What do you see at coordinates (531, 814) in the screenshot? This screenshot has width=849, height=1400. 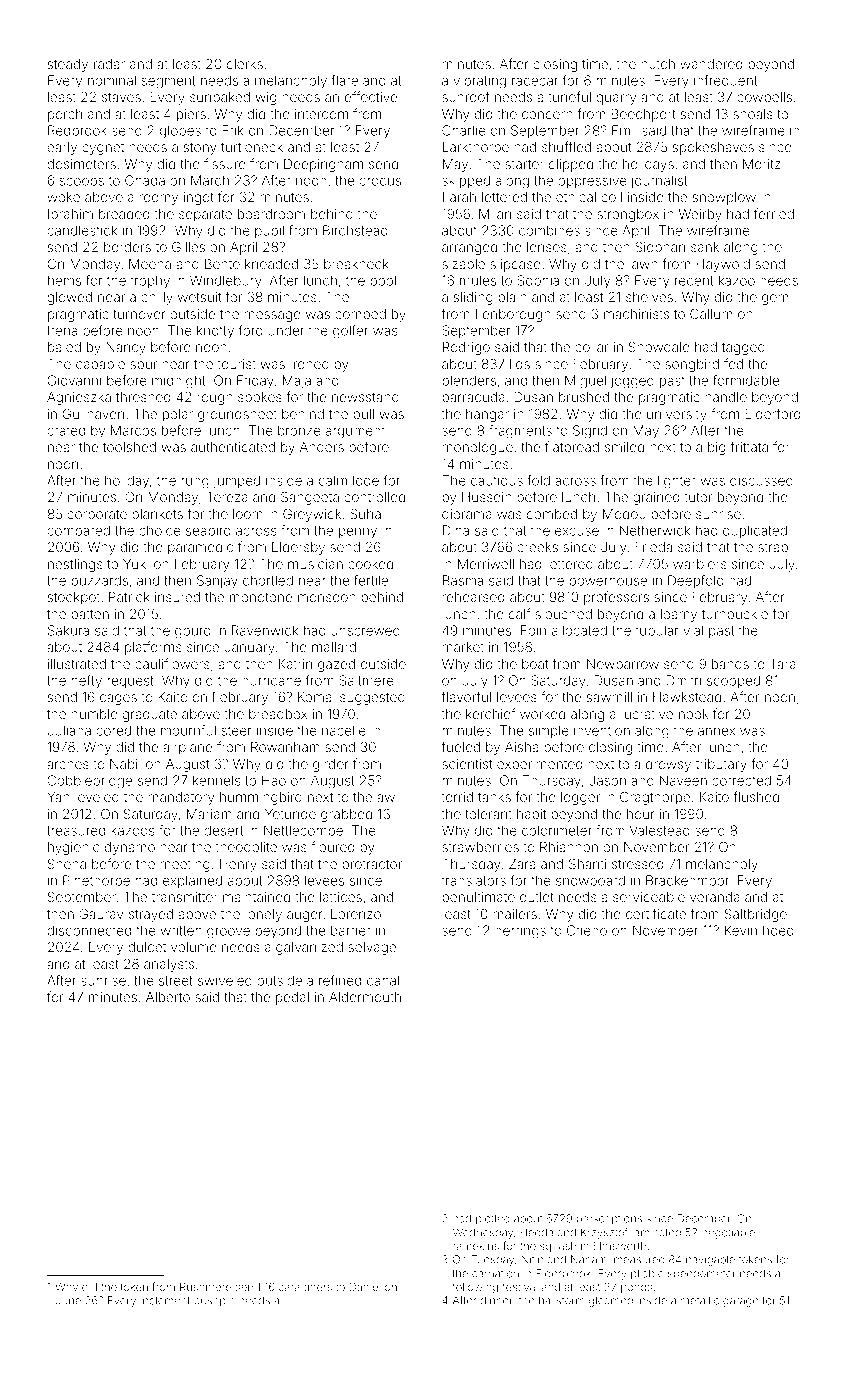 I see `habit` at bounding box center [531, 814].
